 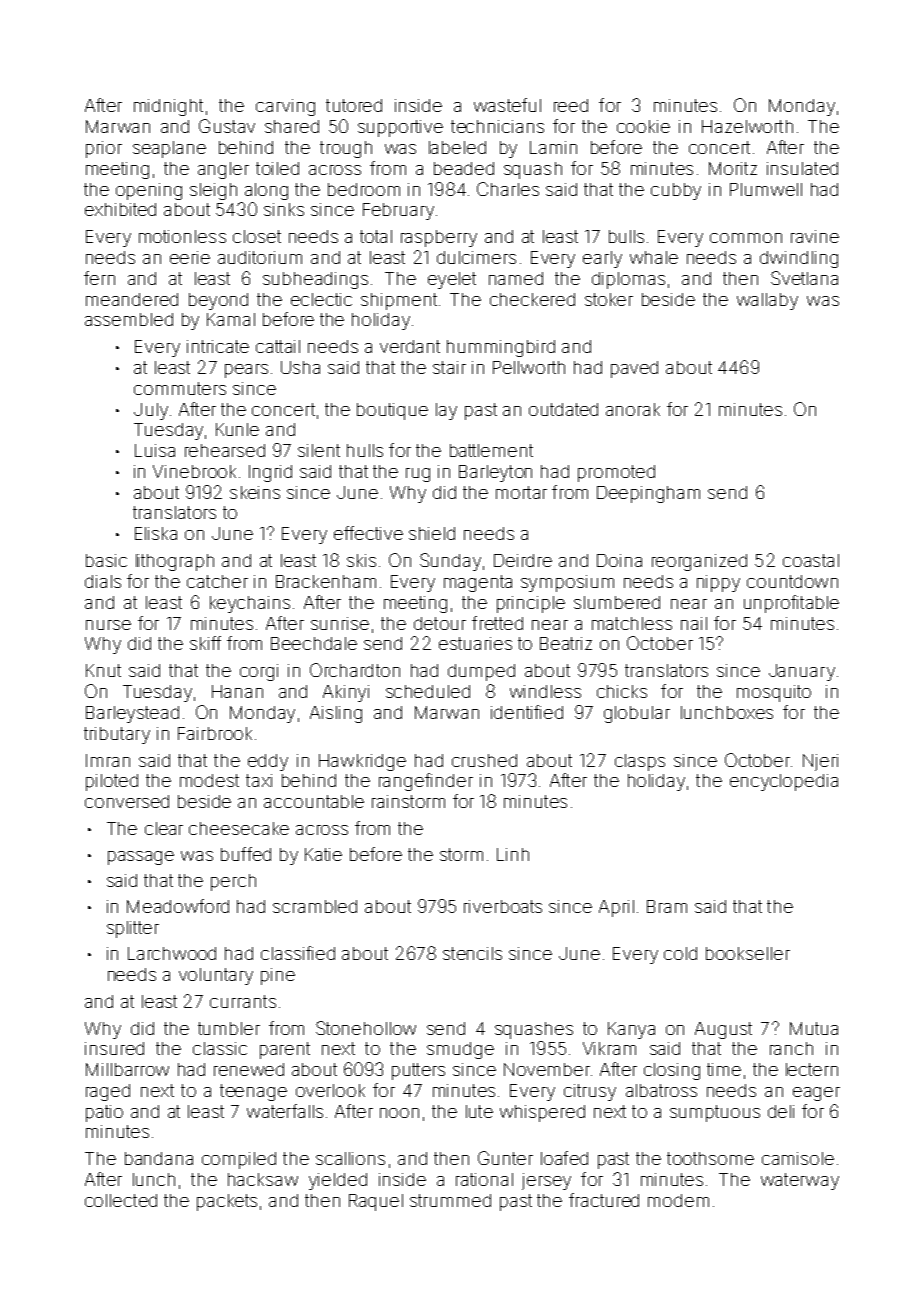 I want to click on Ingrid, so click(x=270, y=473).
